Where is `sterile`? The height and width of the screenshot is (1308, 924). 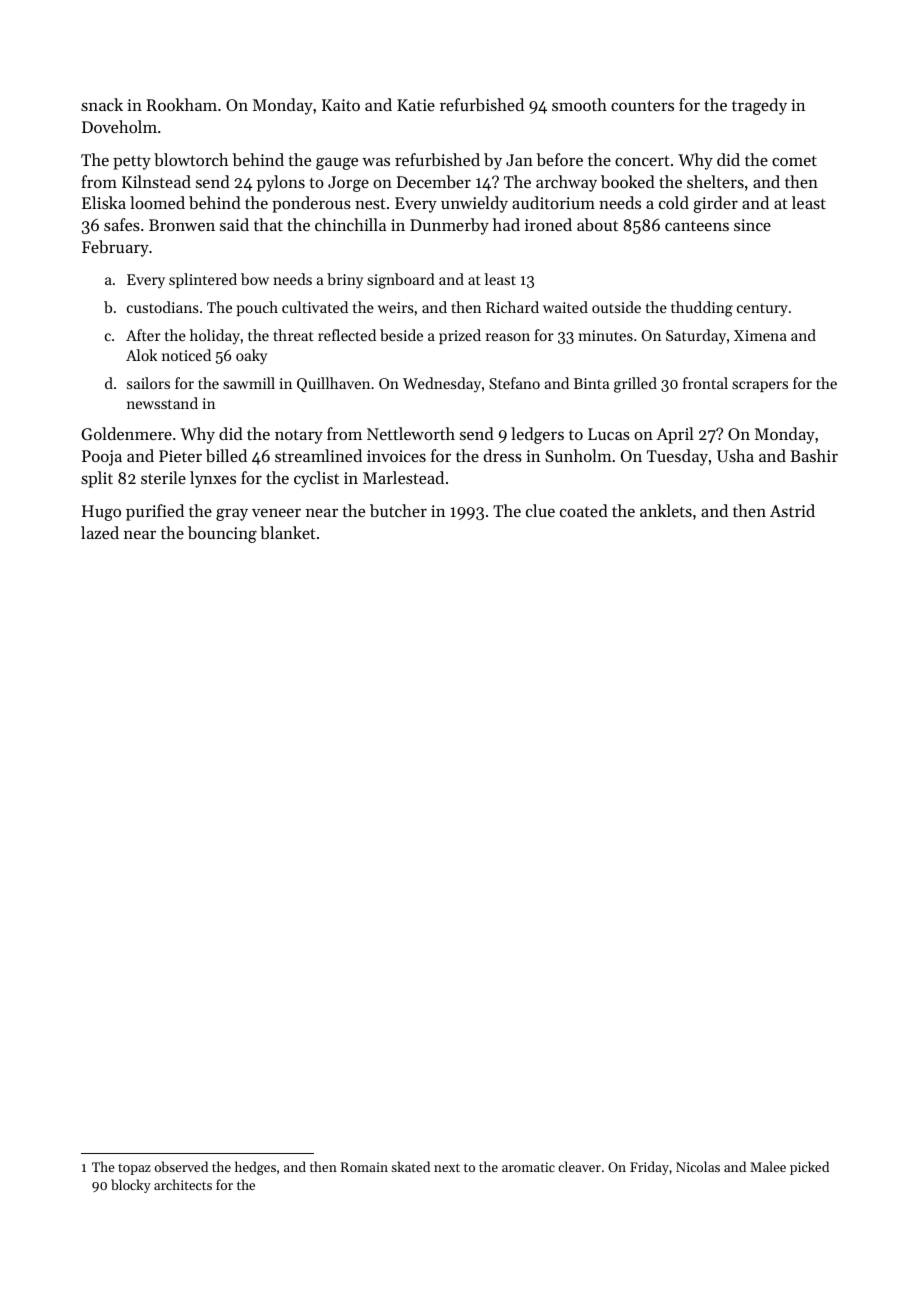
sterile is located at coordinates (163, 477).
